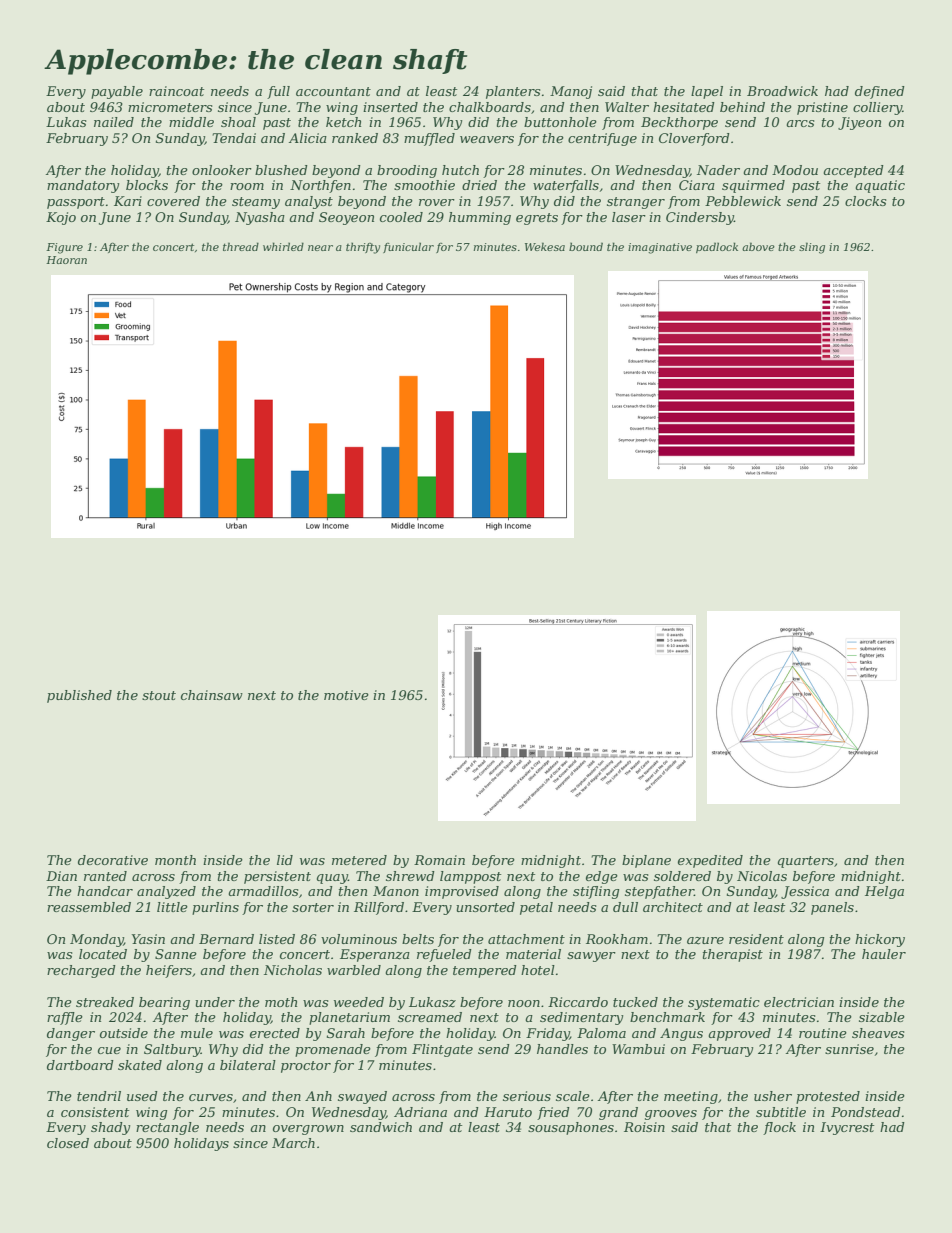 The width and height of the screenshot is (952, 1233). Describe the element at coordinates (68, 1143) in the screenshot. I see `closed` at that location.
